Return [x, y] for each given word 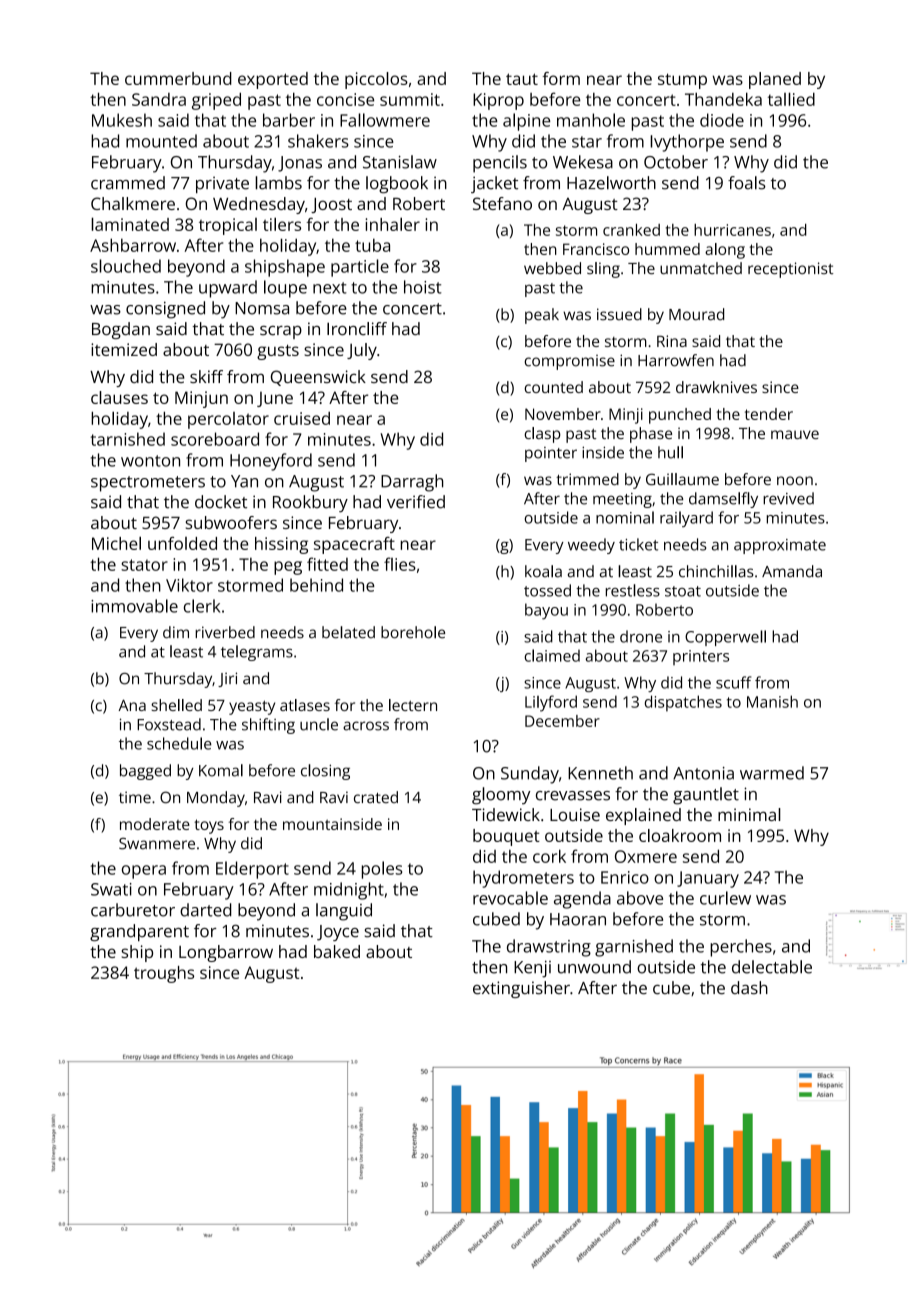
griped [216, 101]
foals [747, 183]
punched [680, 416]
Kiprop [498, 101]
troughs [164, 974]
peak [542, 316]
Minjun [201, 399]
